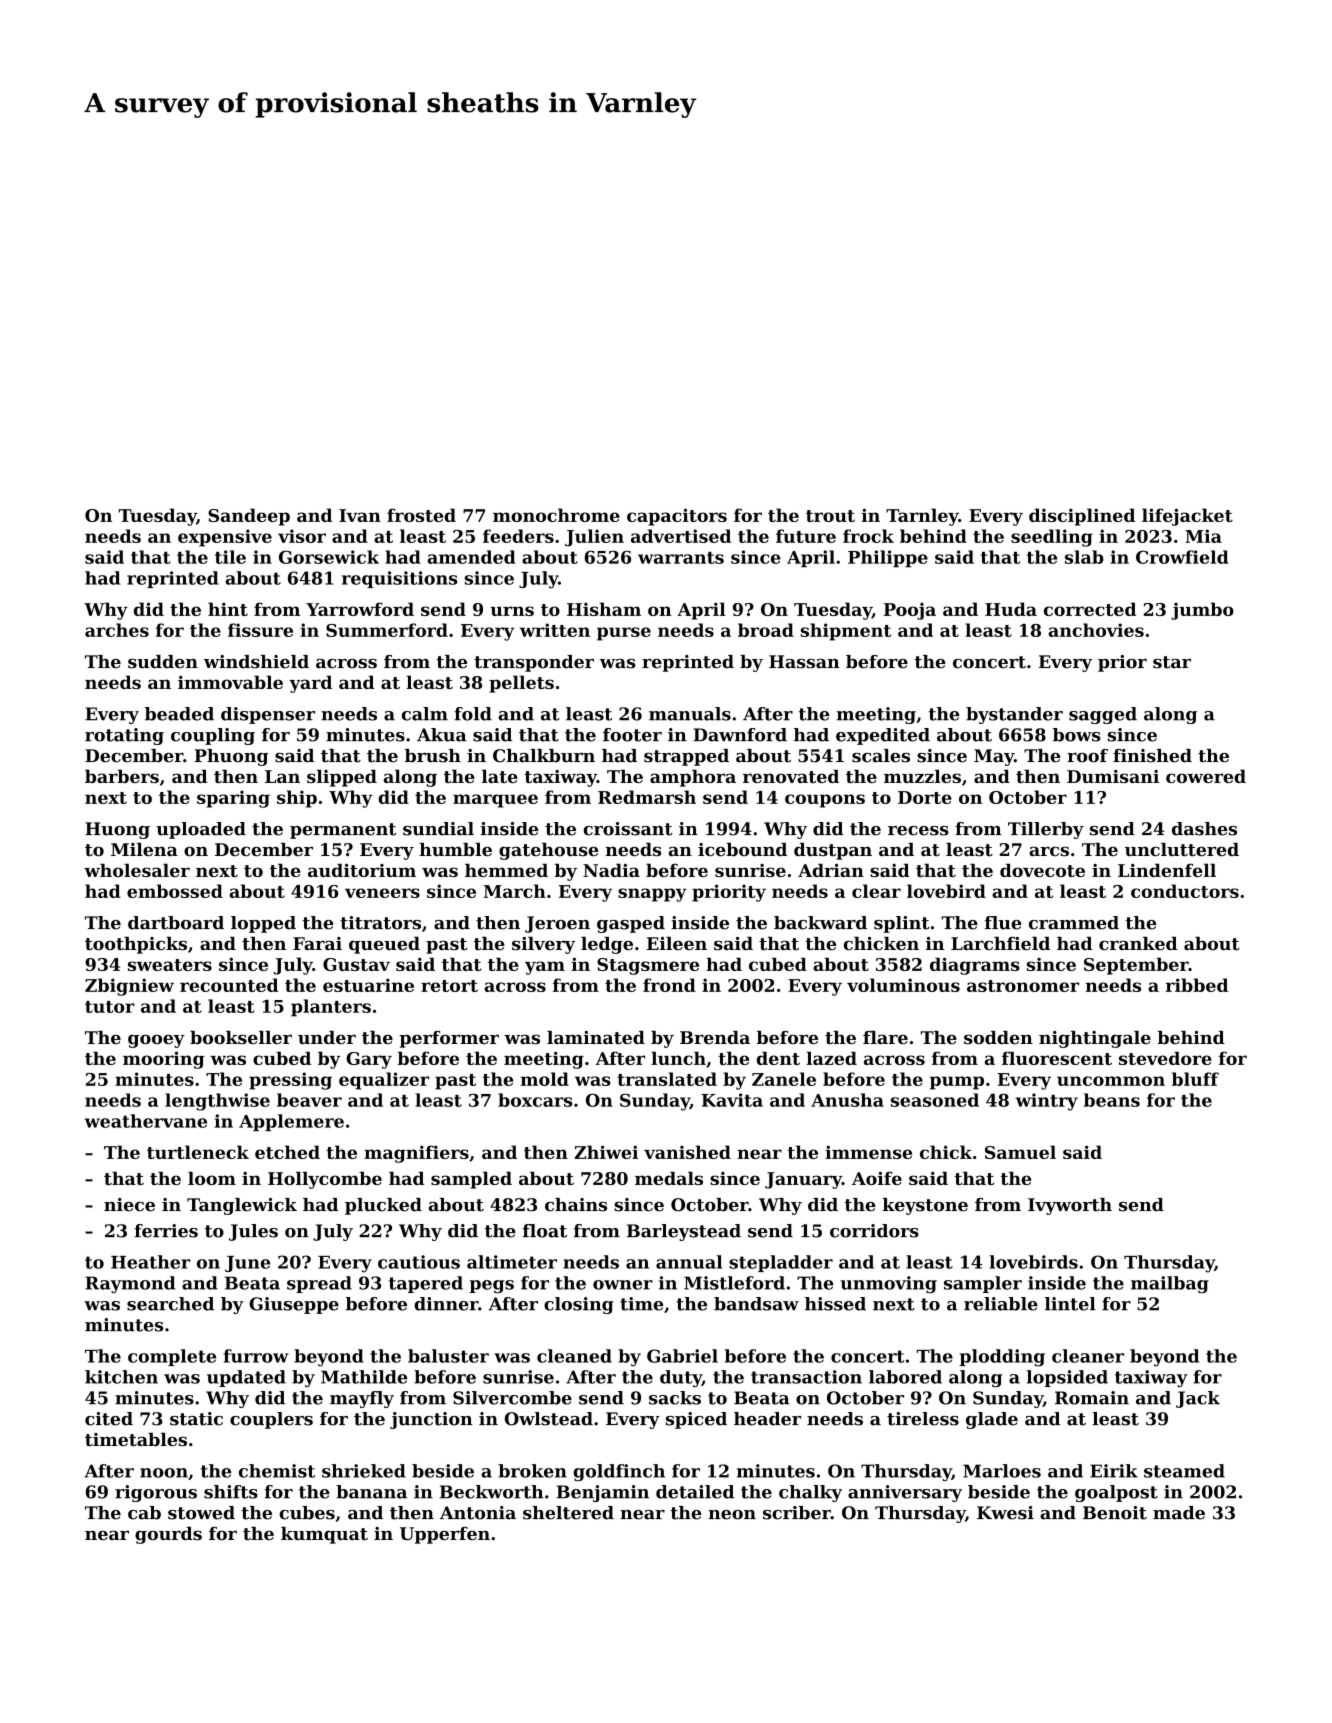 The height and width of the image is (1723, 1332). I want to click on stevedore, so click(1165, 1058).
